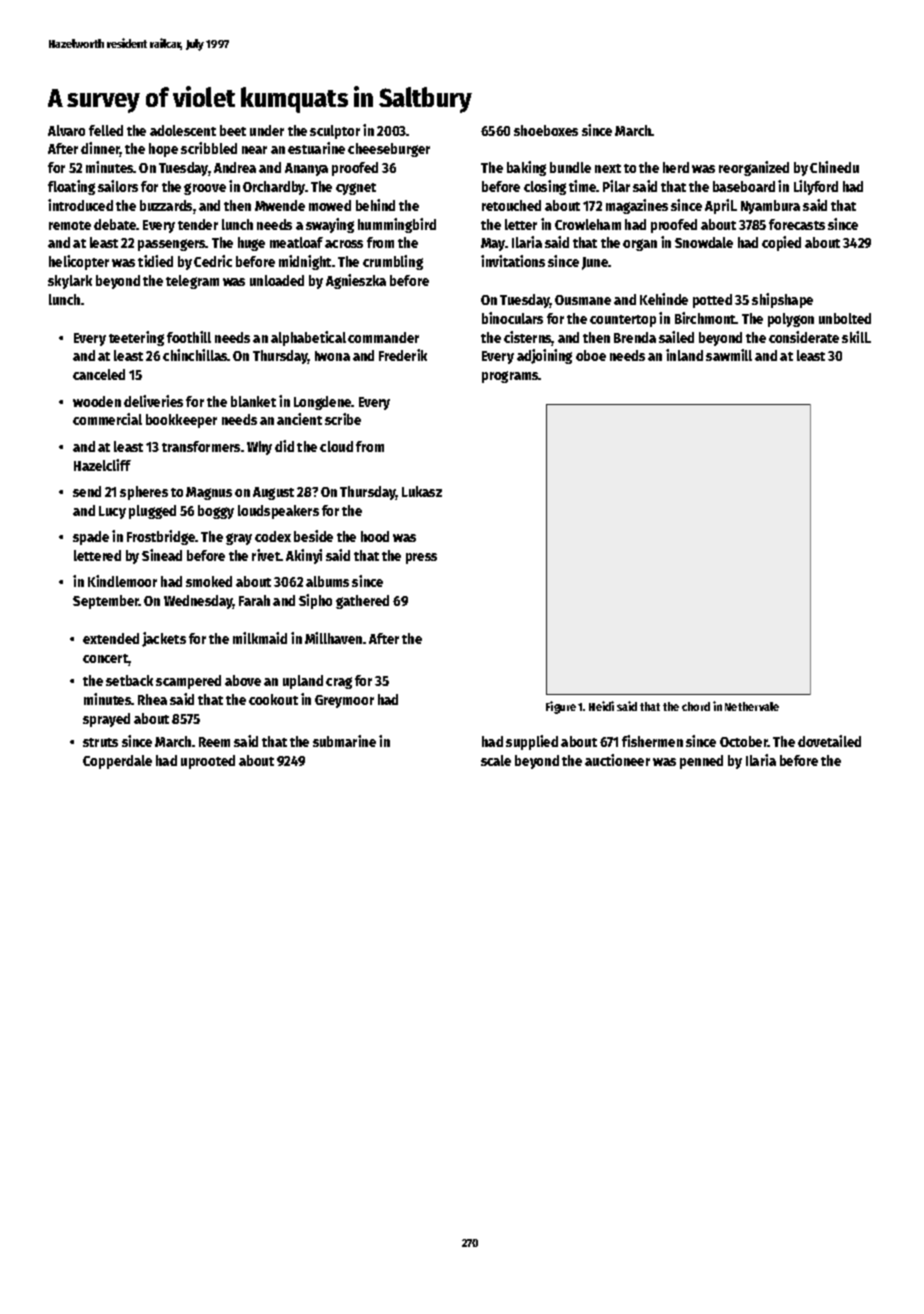 Image resolution: width=924 pixels, height=1314 pixels. I want to click on Copperdale, so click(117, 762).
